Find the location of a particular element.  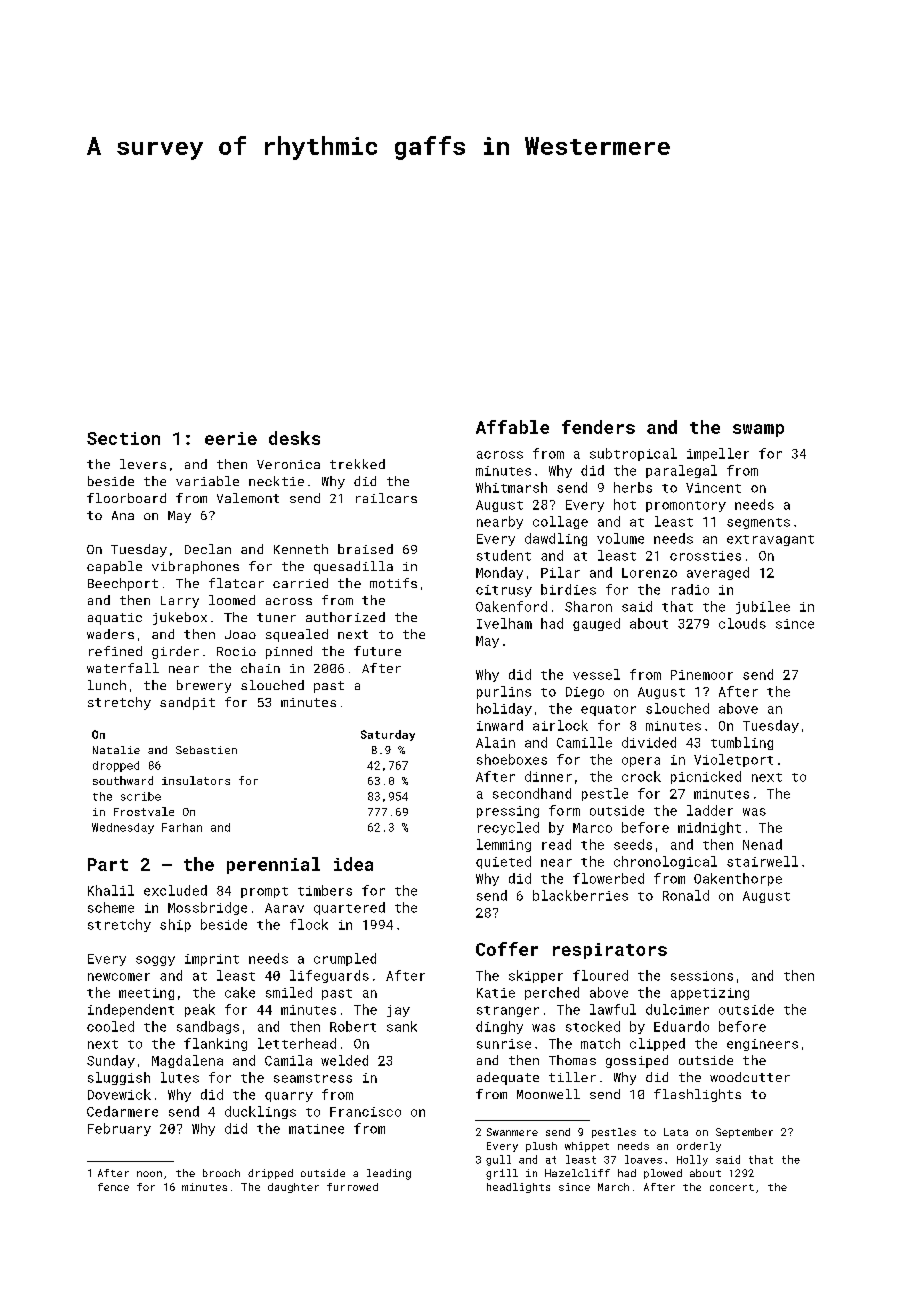

Saturday is located at coordinates (388, 735).
